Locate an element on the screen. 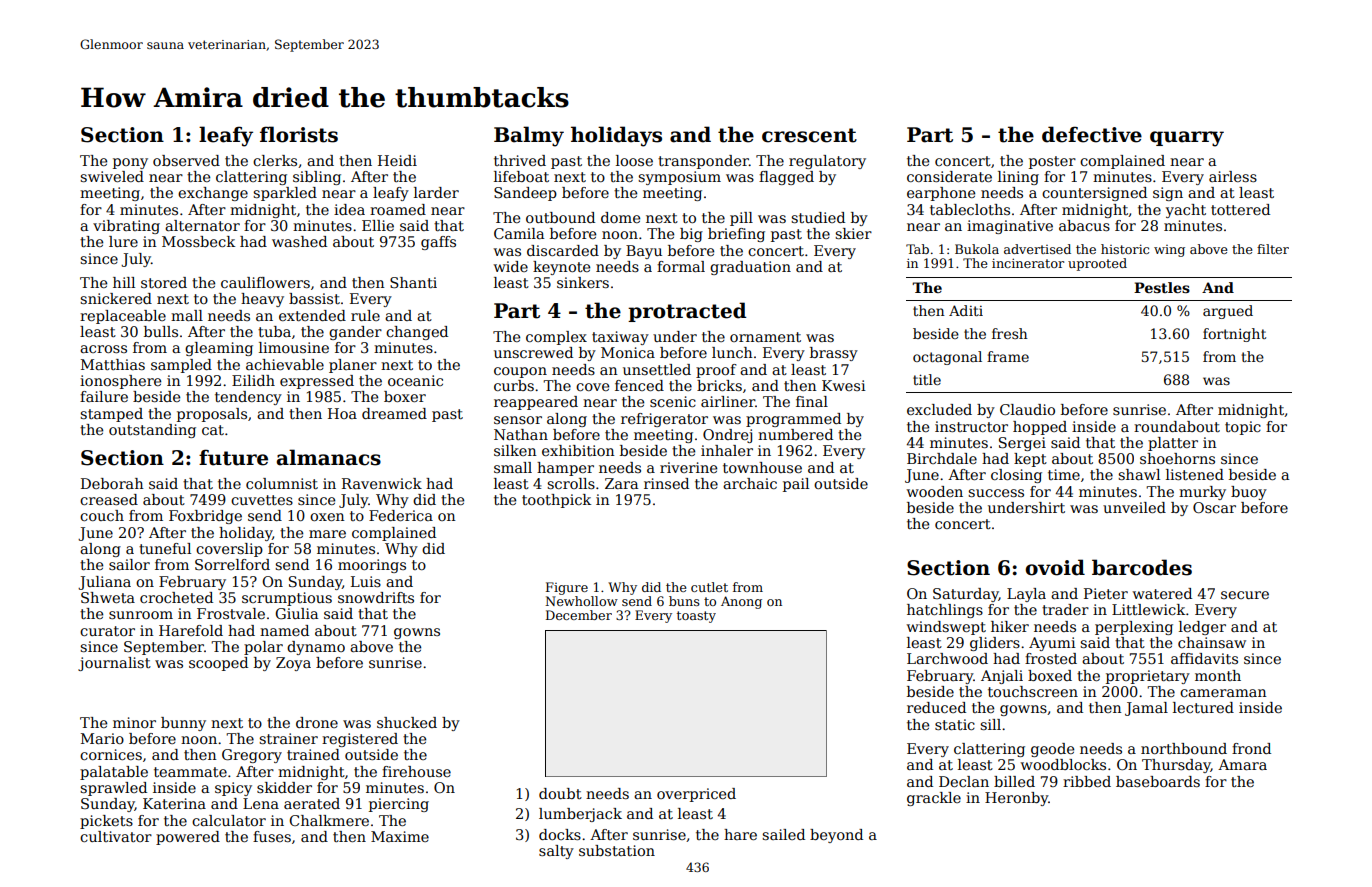 The image size is (1372, 887). secure is located at coordinates (1245, 595).
